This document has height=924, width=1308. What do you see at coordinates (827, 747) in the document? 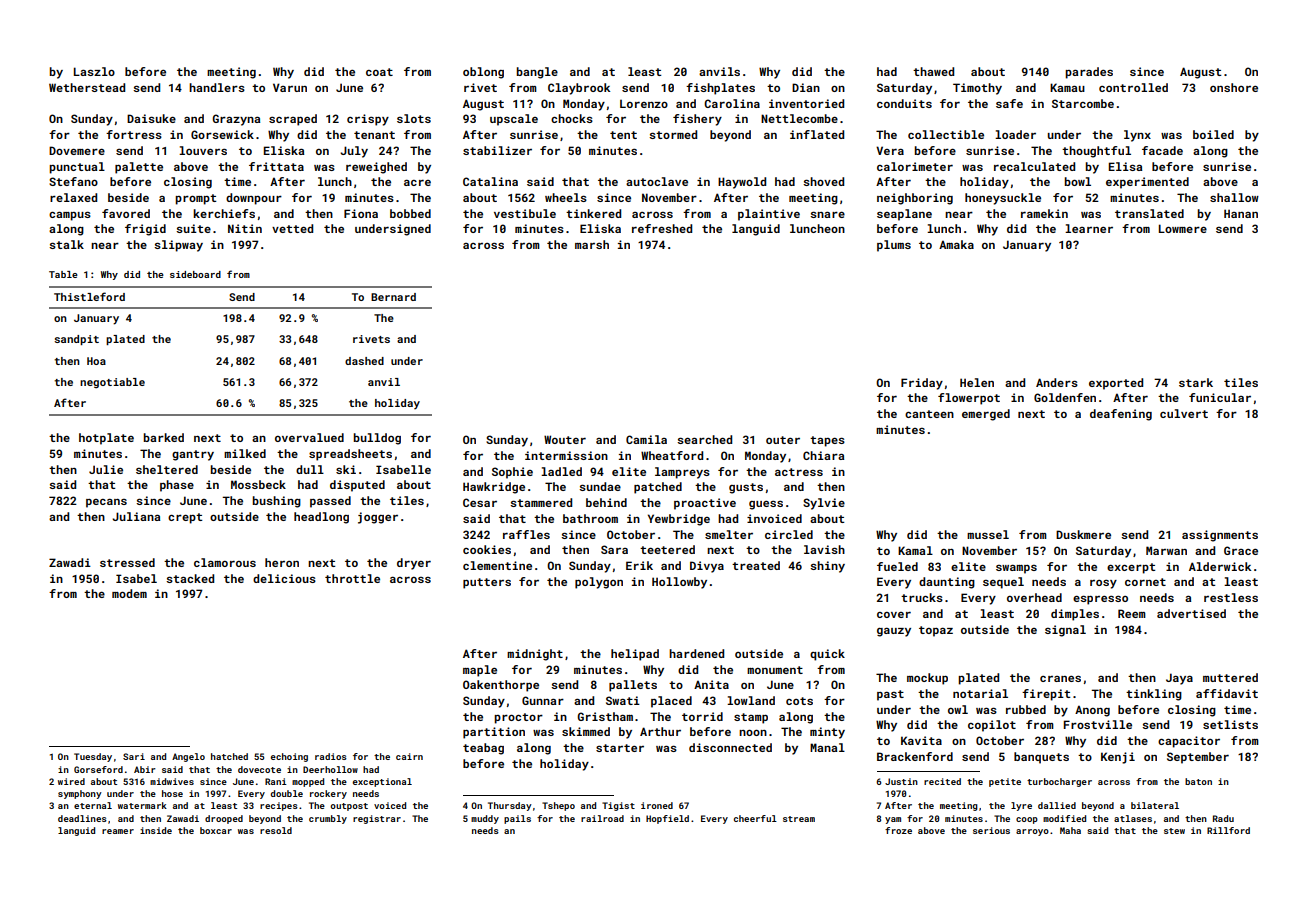
I see `Manal` at bounding box center [827, 747].
